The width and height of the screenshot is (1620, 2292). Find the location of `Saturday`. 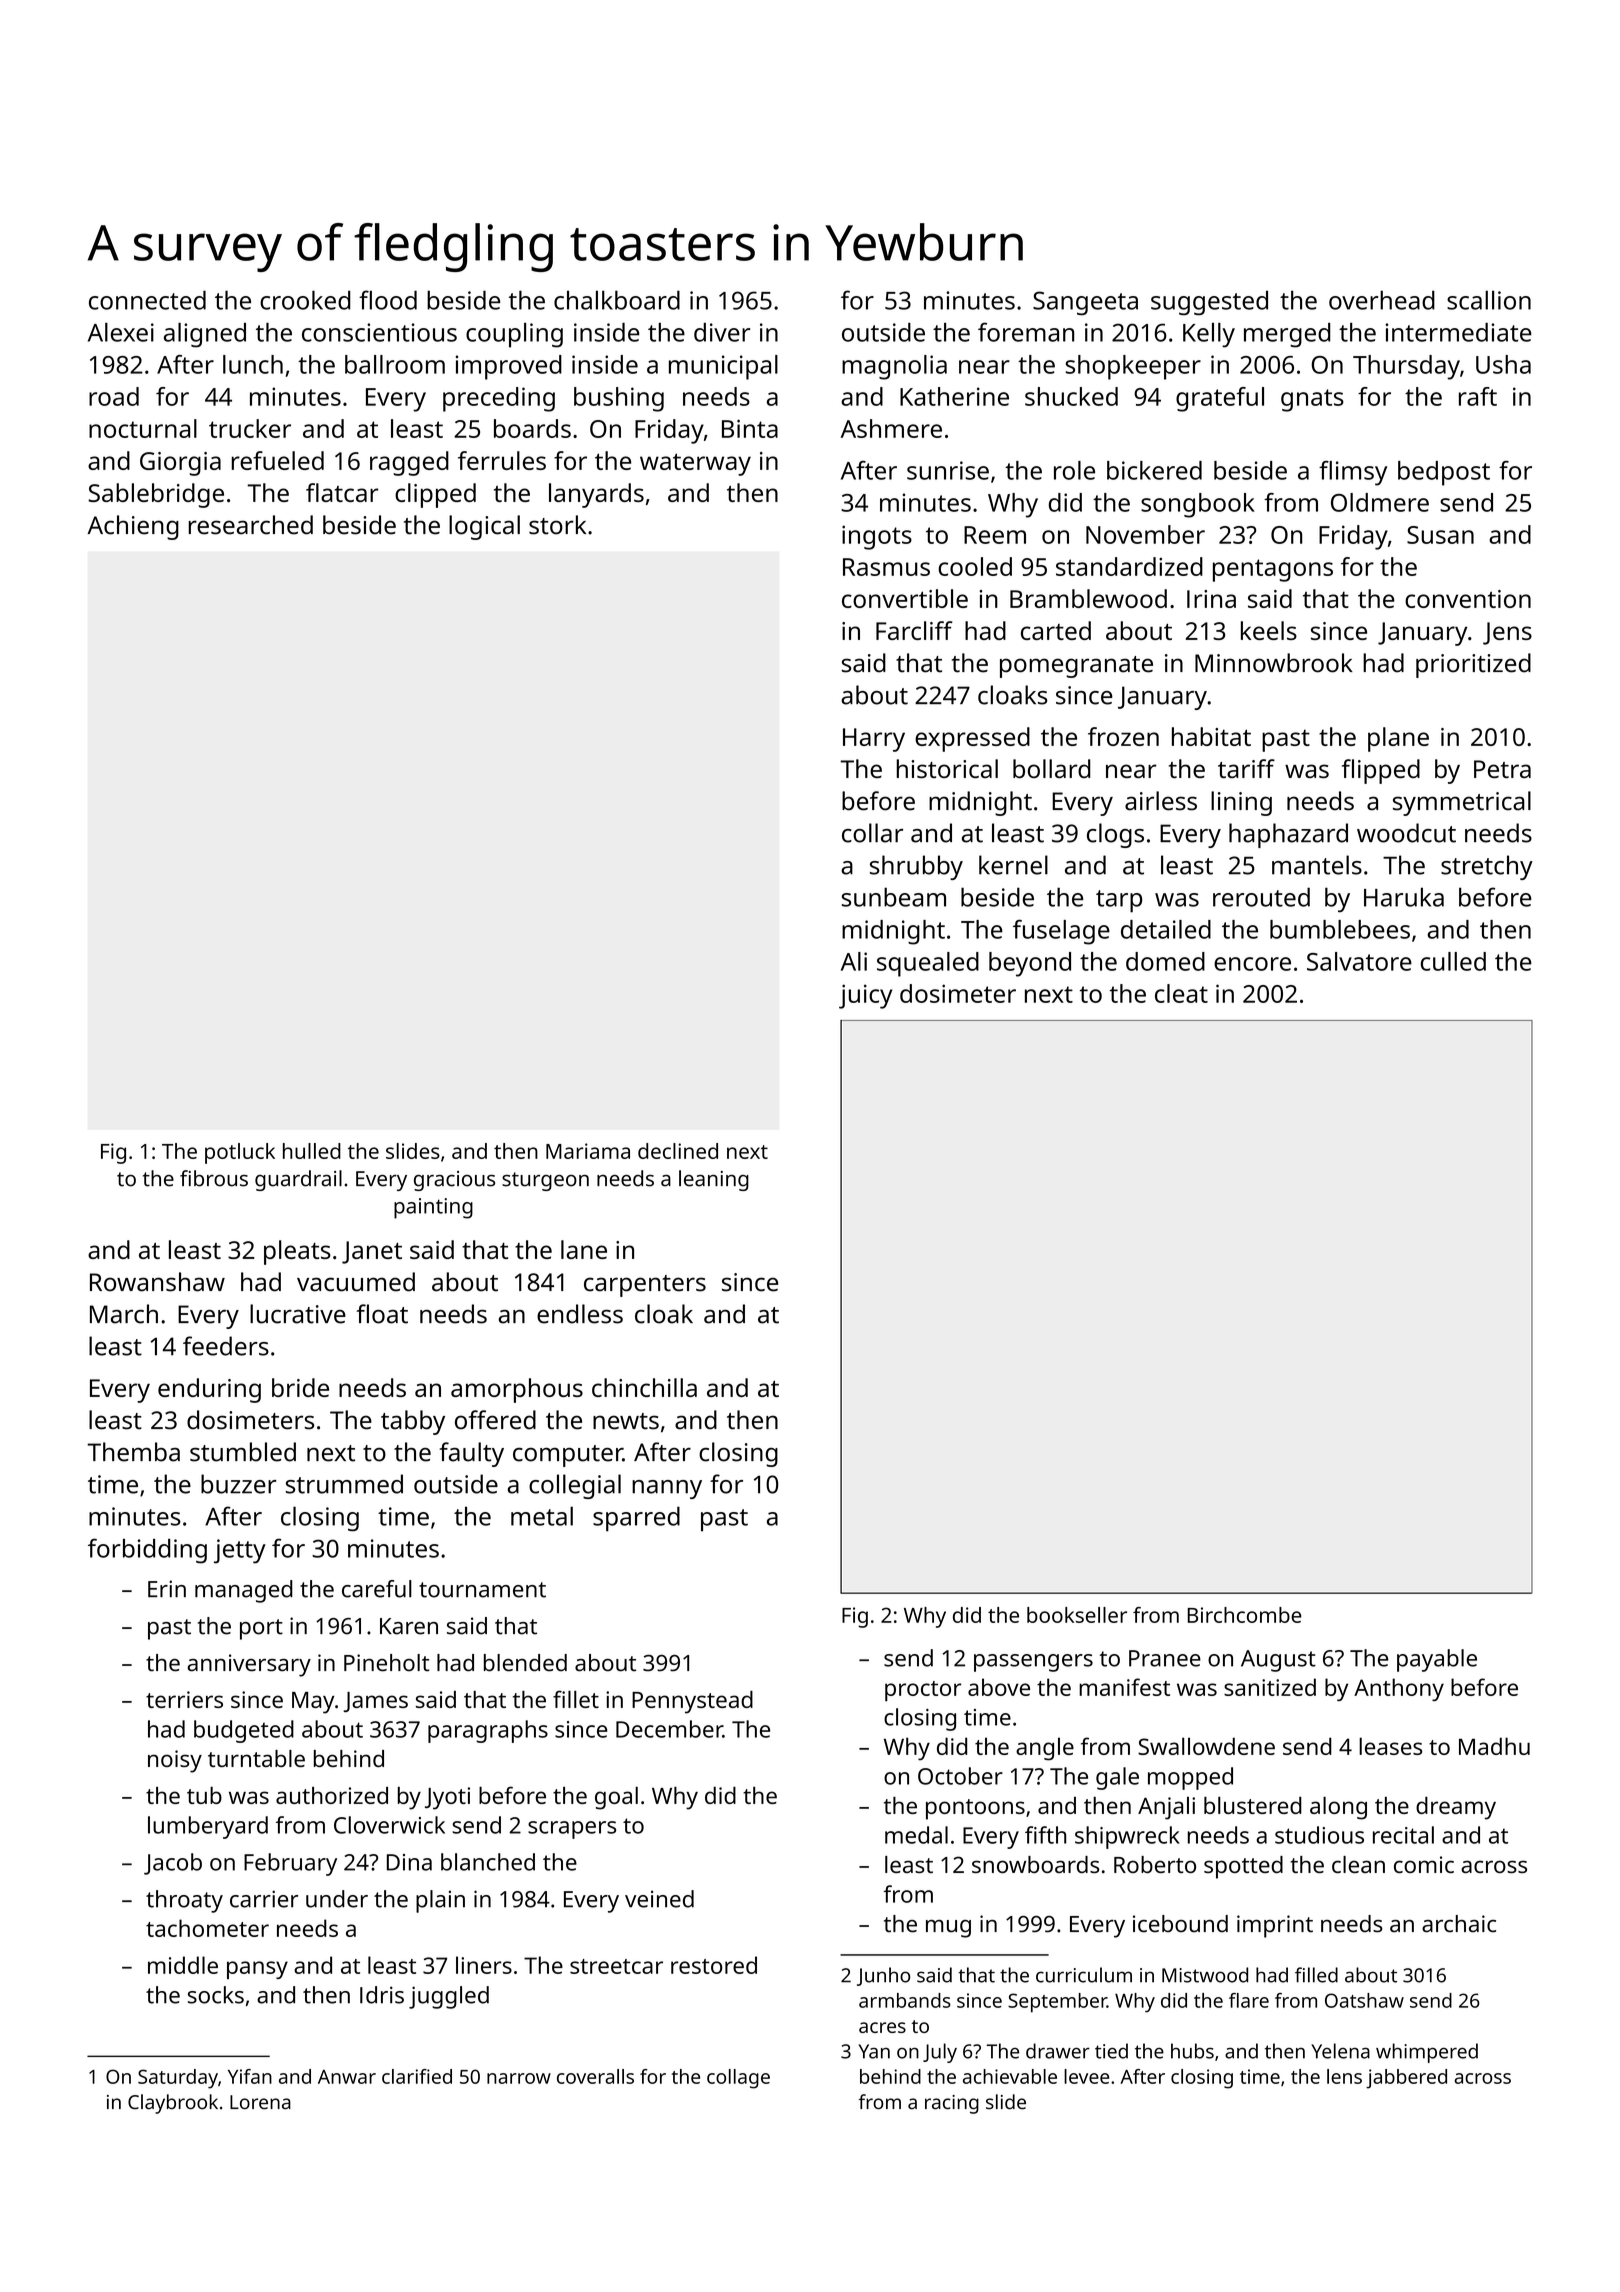

Saturday is located at coordinates (178, 2079).
